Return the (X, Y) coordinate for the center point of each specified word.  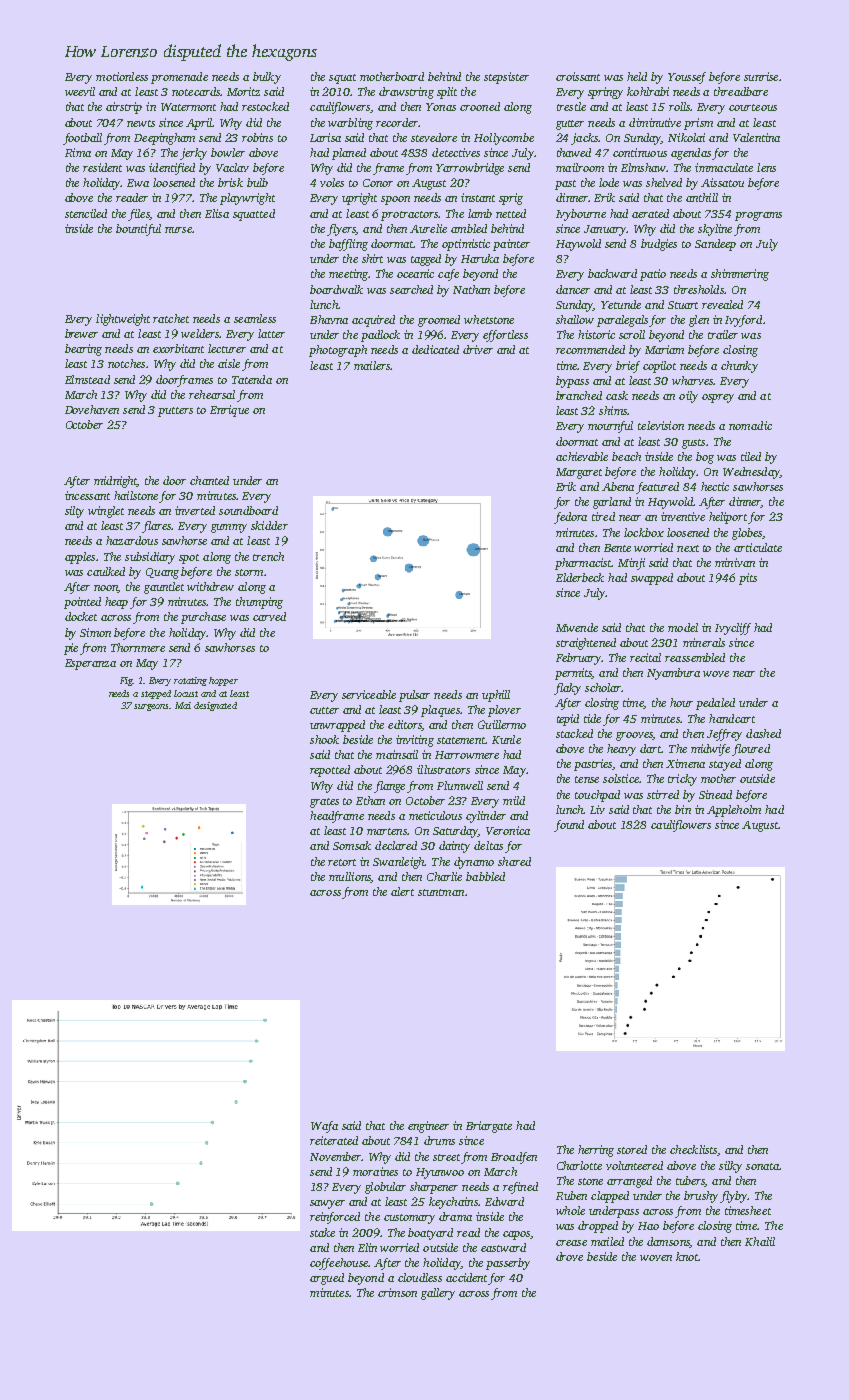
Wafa (324, 1127)
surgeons (151, 707)
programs (758, 216)
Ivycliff (733, 629)
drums (439, 1140)
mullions (350, 877)
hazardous (132, 540)
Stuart (683, 305)
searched (411, 289)
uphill (496, 696)
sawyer (327, 1204)
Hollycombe (504, 139)
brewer (81, 333)
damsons (668, 1242)
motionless (122, 76)
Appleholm (734, 811)
